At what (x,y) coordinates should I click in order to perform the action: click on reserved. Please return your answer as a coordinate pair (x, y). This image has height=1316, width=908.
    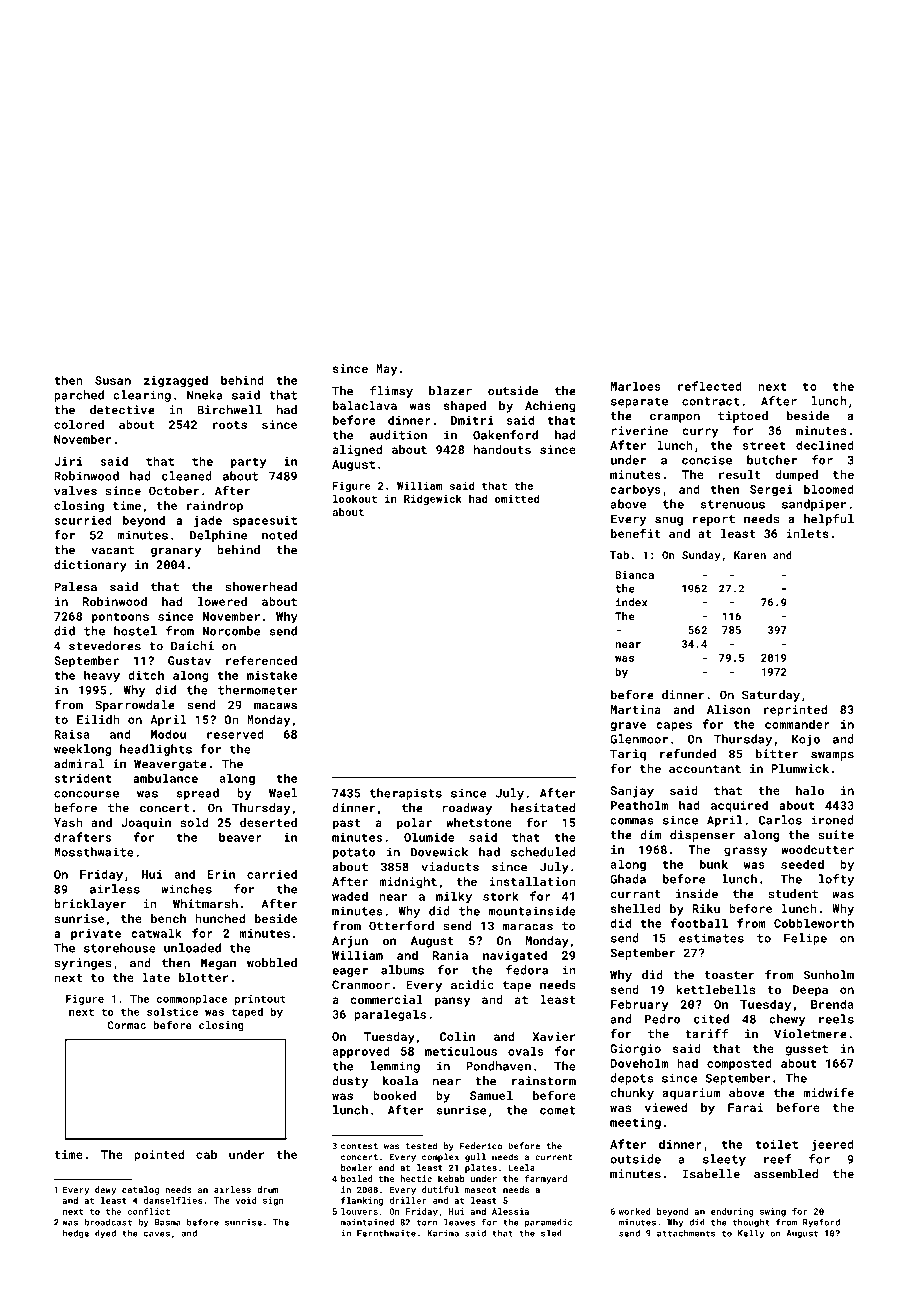
    Looking at the image, I should click on (235, 734).
